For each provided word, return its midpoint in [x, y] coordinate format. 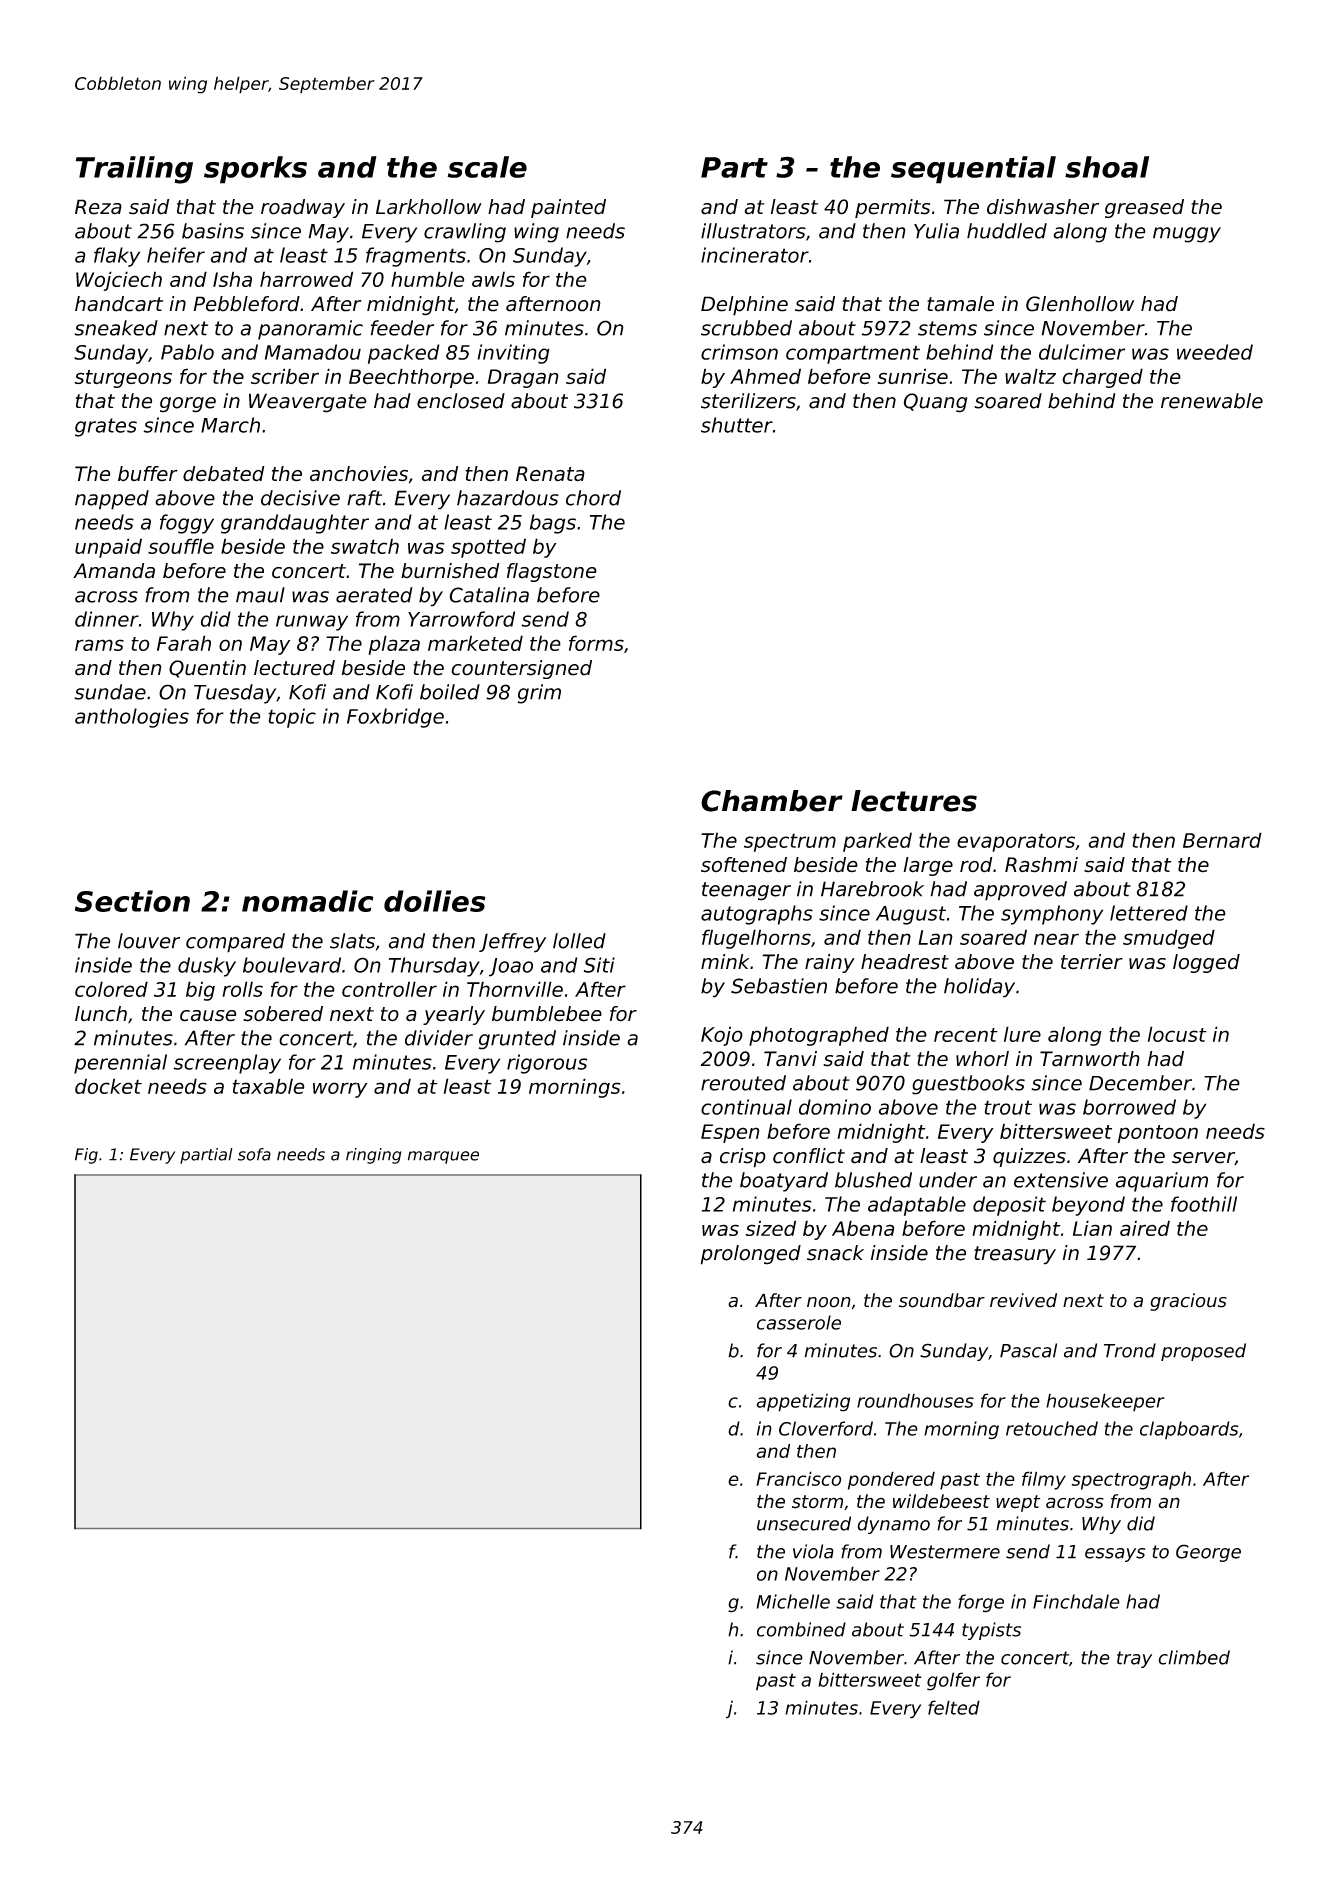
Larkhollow [429, 207]
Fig [86, 1156]
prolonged [750, 1255]
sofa [254, 1154]
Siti [599, 965]
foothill [1204, 1204]
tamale [960, 304]
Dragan [523, 378]
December [1140, 1083]
